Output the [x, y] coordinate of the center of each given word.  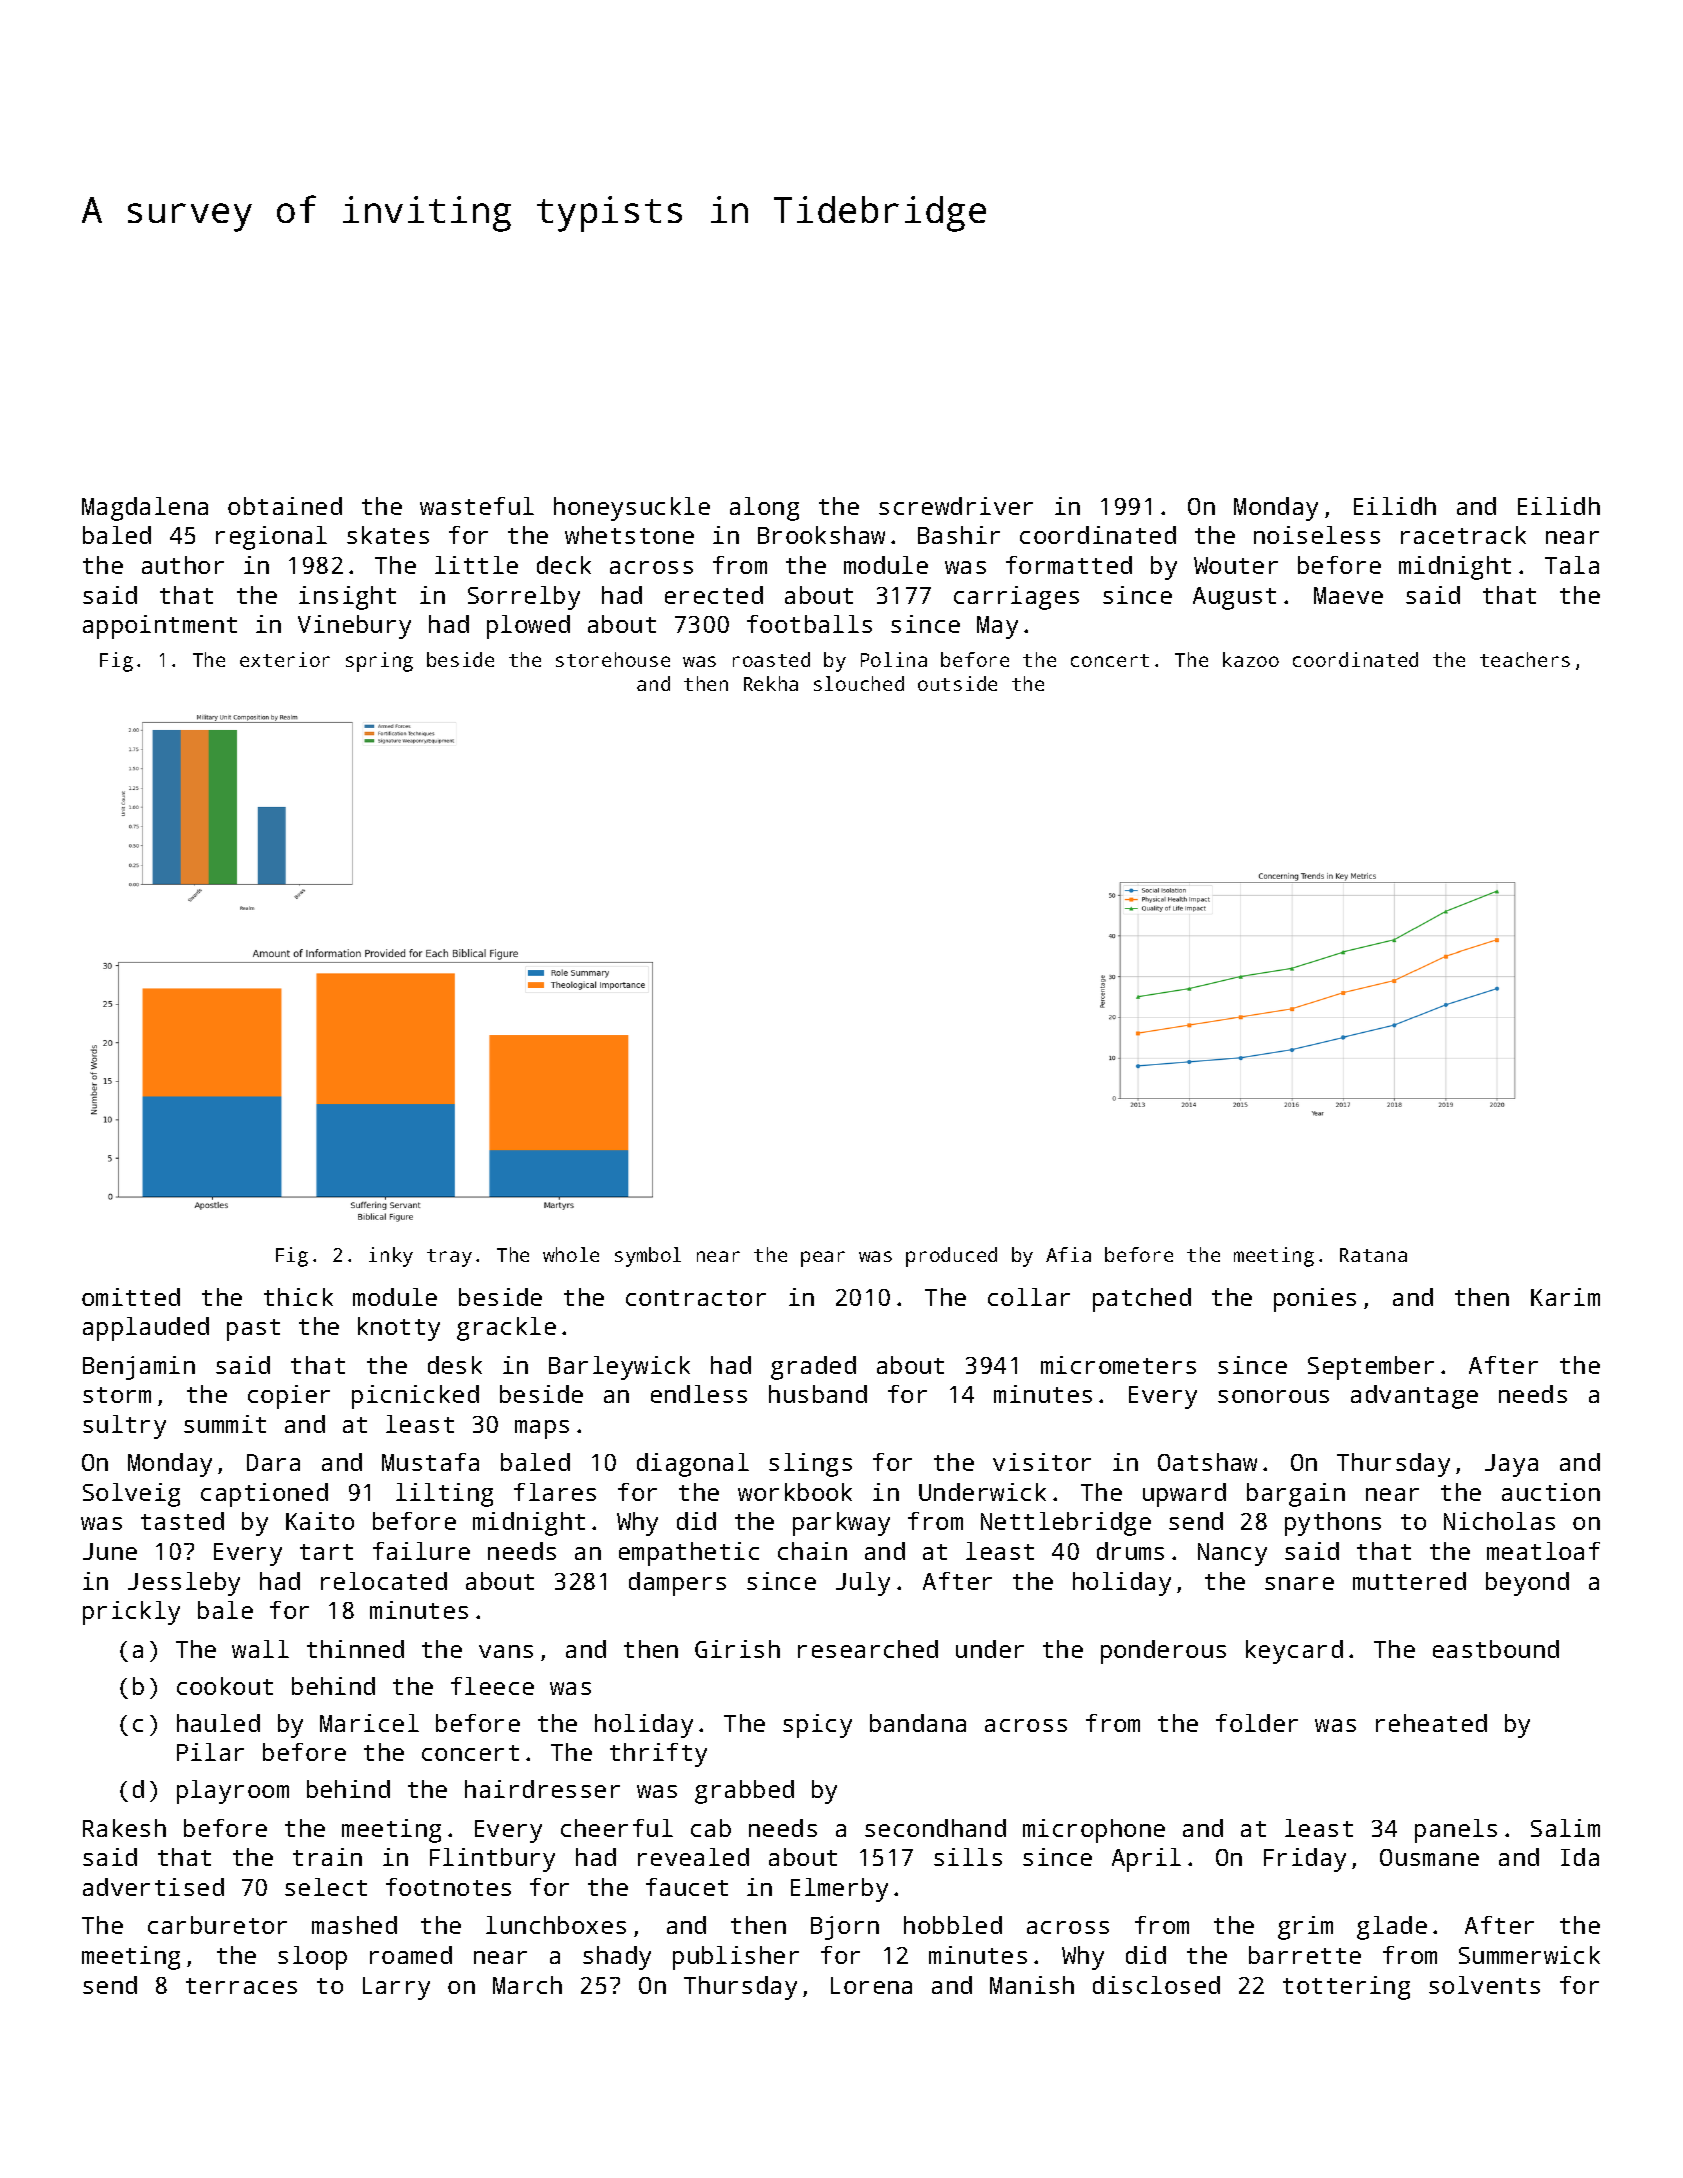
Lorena [871, 1985]
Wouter [1236, 565]
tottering [1346, 1988]
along [764, 509]
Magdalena [145, 509]
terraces [241, 1986]
